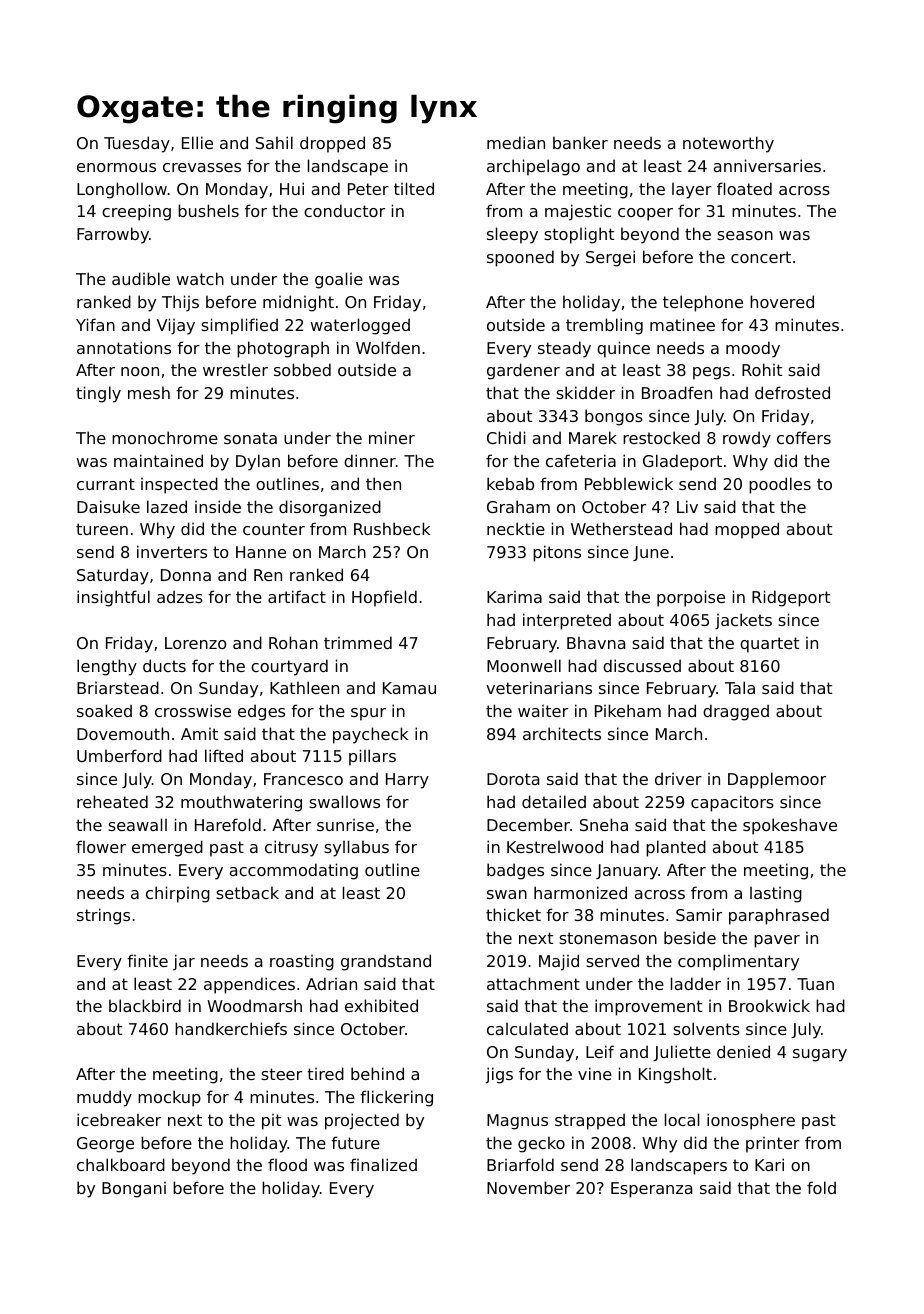 This image has width=924, height=1314. I want to click on quartet, so click(769, 645).
